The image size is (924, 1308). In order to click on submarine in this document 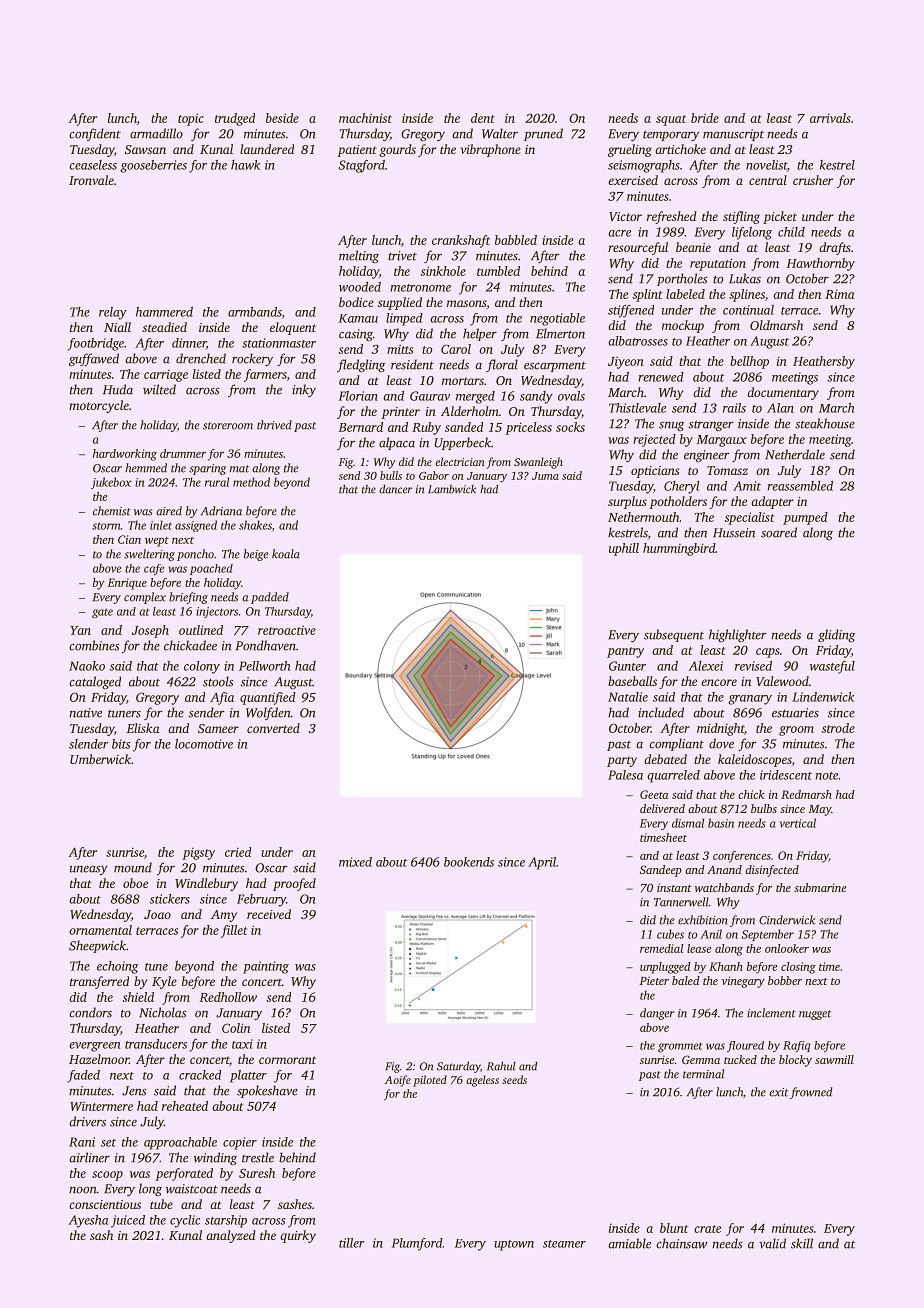, I will do `click(820, 887)`.
